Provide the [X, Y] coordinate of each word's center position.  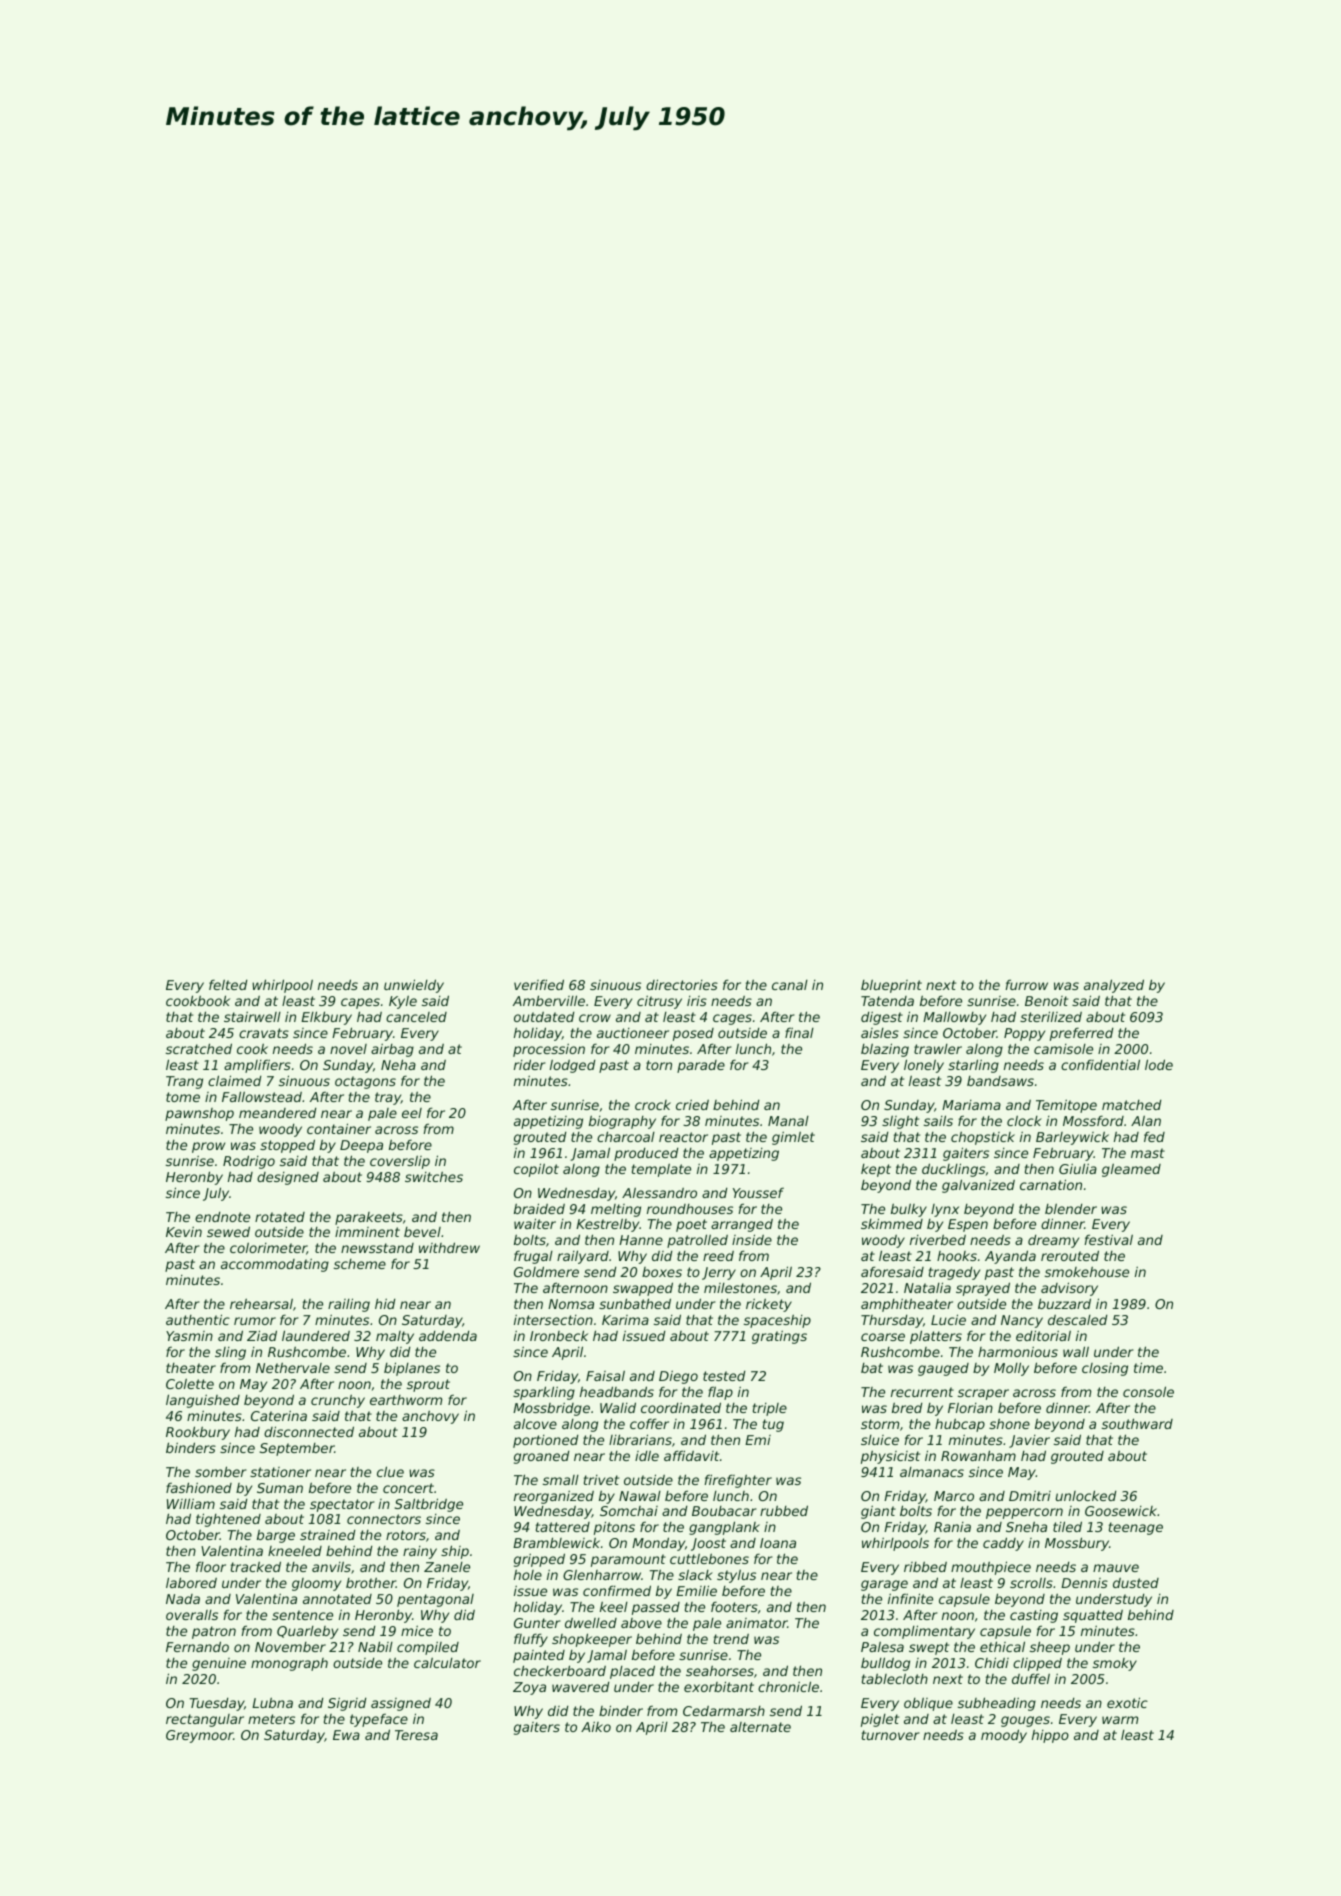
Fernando [197, 1646]
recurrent [922, 1392]
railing [349, 1305]
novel [348, 1049]
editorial [1043, 1335]
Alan [1146, 1121]
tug [773, 1425]
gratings [779, 1337]
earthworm [406, 1400]
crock [653, 1105]
